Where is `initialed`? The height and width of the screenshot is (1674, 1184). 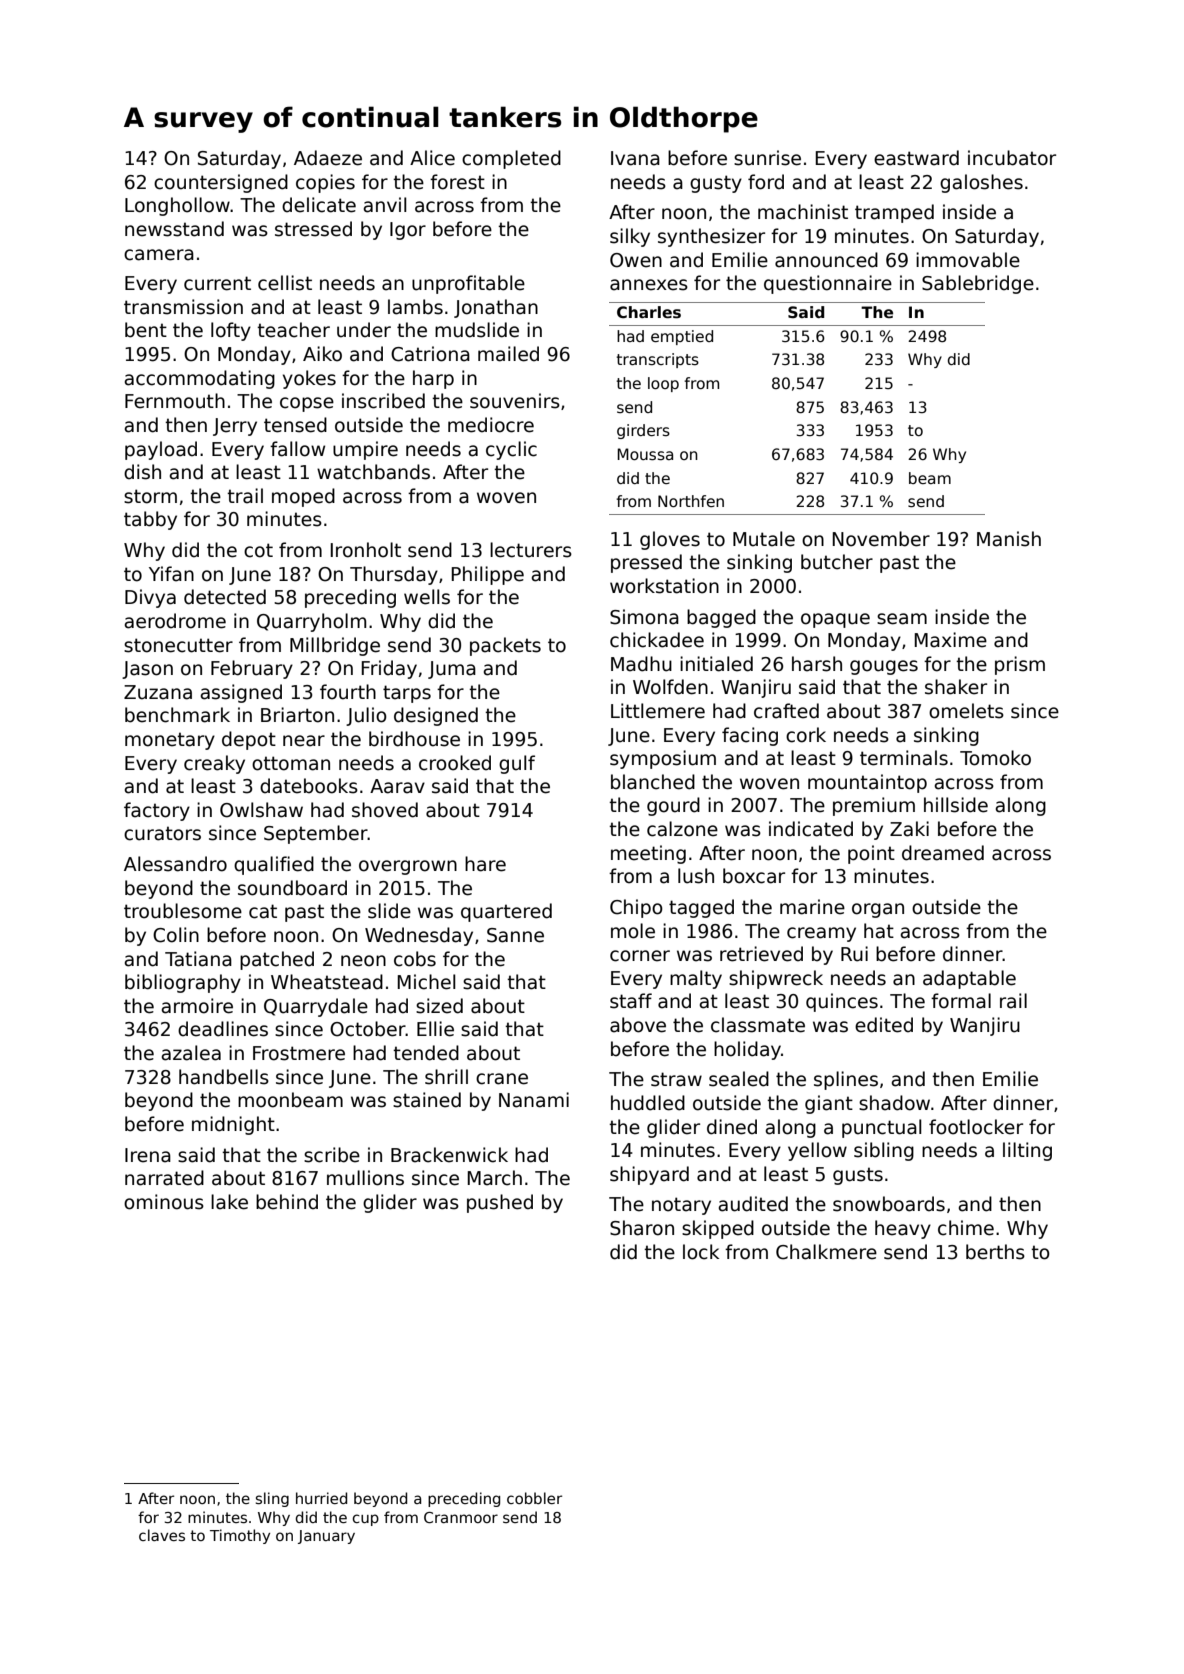 initialed is located at coordinates (716, 664).
